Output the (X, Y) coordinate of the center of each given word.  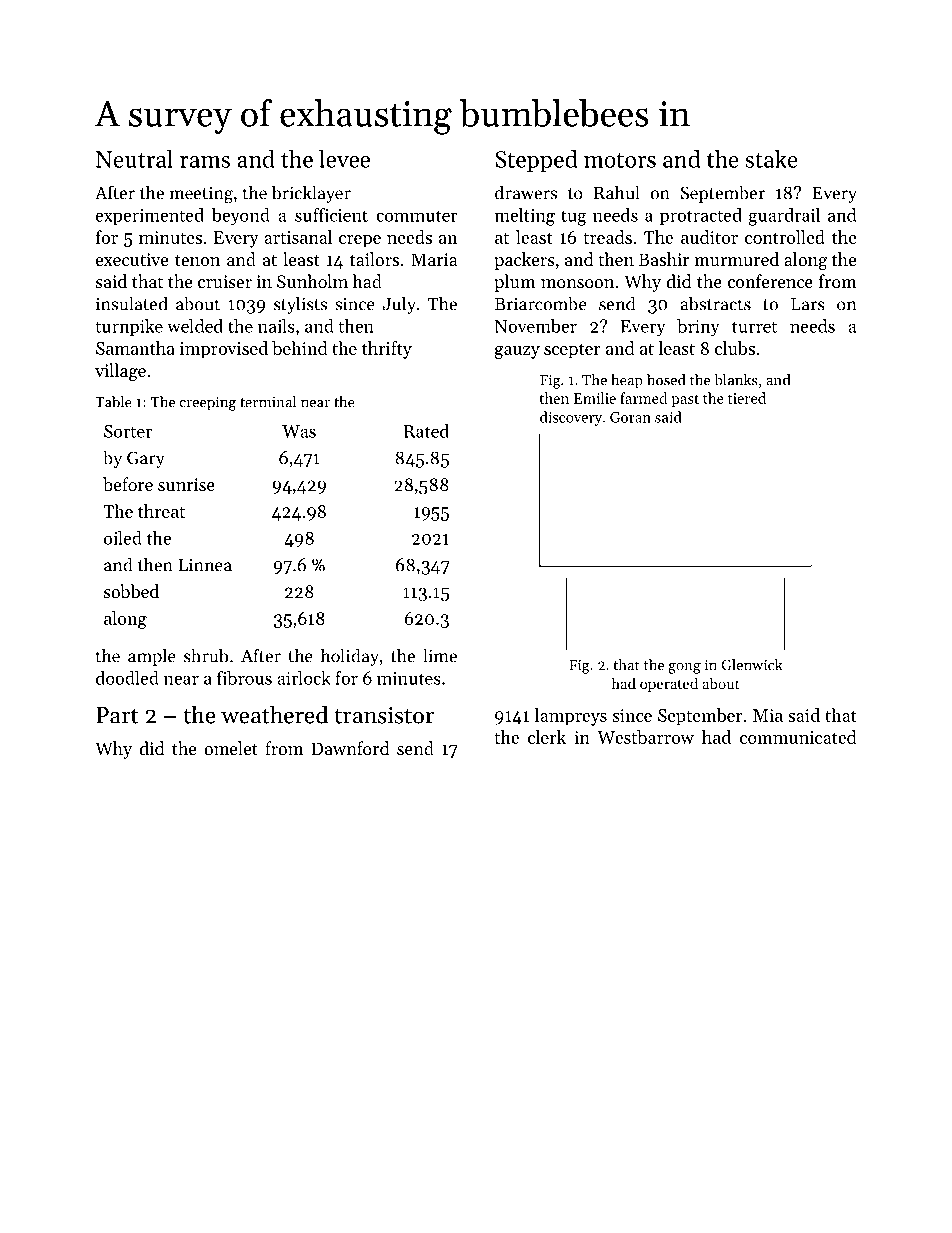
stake (771, 159)
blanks (736, 380)
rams (205, 162)
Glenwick (752, 665)
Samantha (135, 348)
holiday (349, 657)
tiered (747, 398)
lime (440, 655)
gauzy (517, 352)
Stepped (536, 161)
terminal (268, 402)
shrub (206, 655)
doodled (127, 678)
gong (684, 668)
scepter (572, 351)
